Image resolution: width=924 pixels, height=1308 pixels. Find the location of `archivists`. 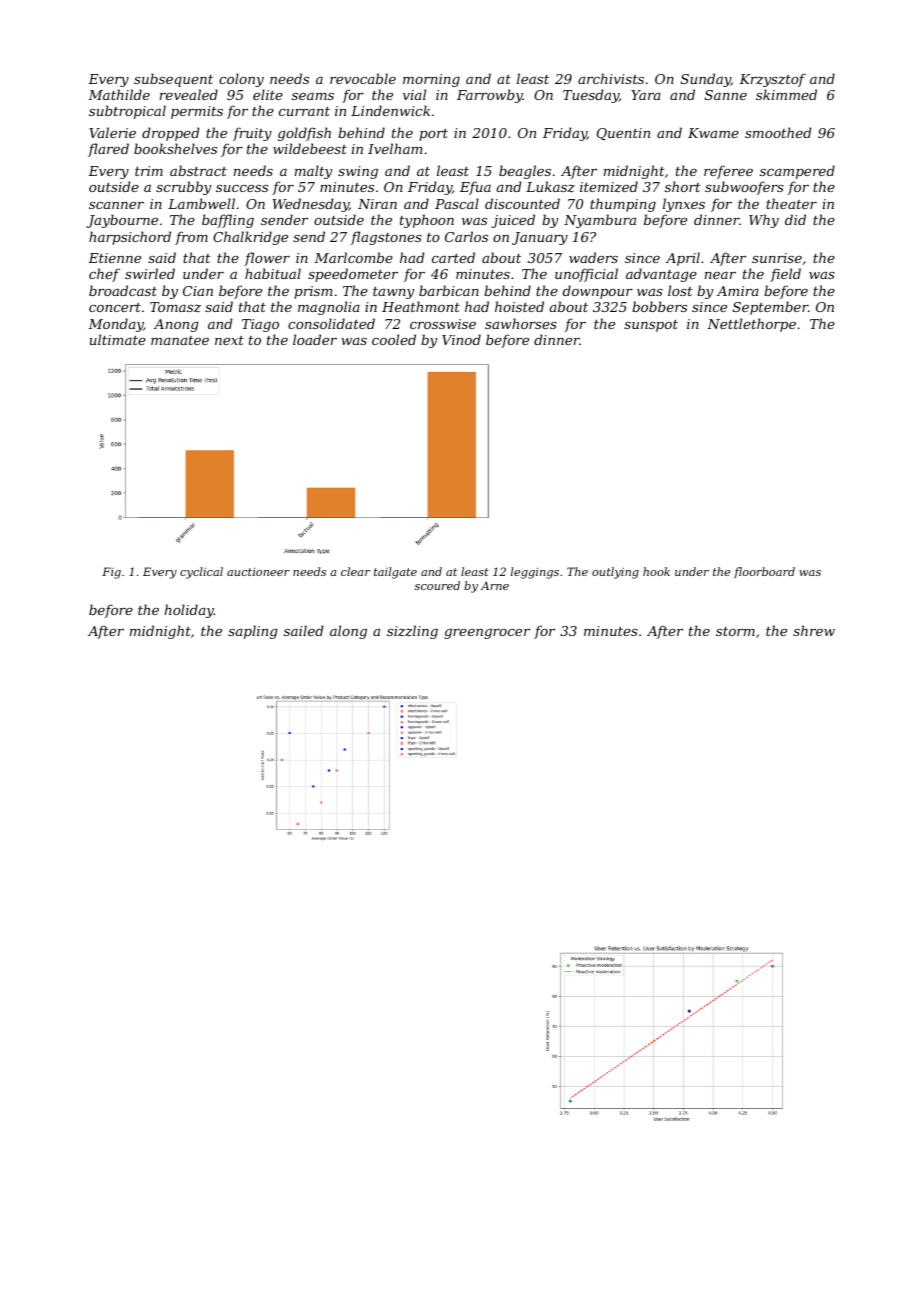

archivists is located at coordinates (611, 78).
